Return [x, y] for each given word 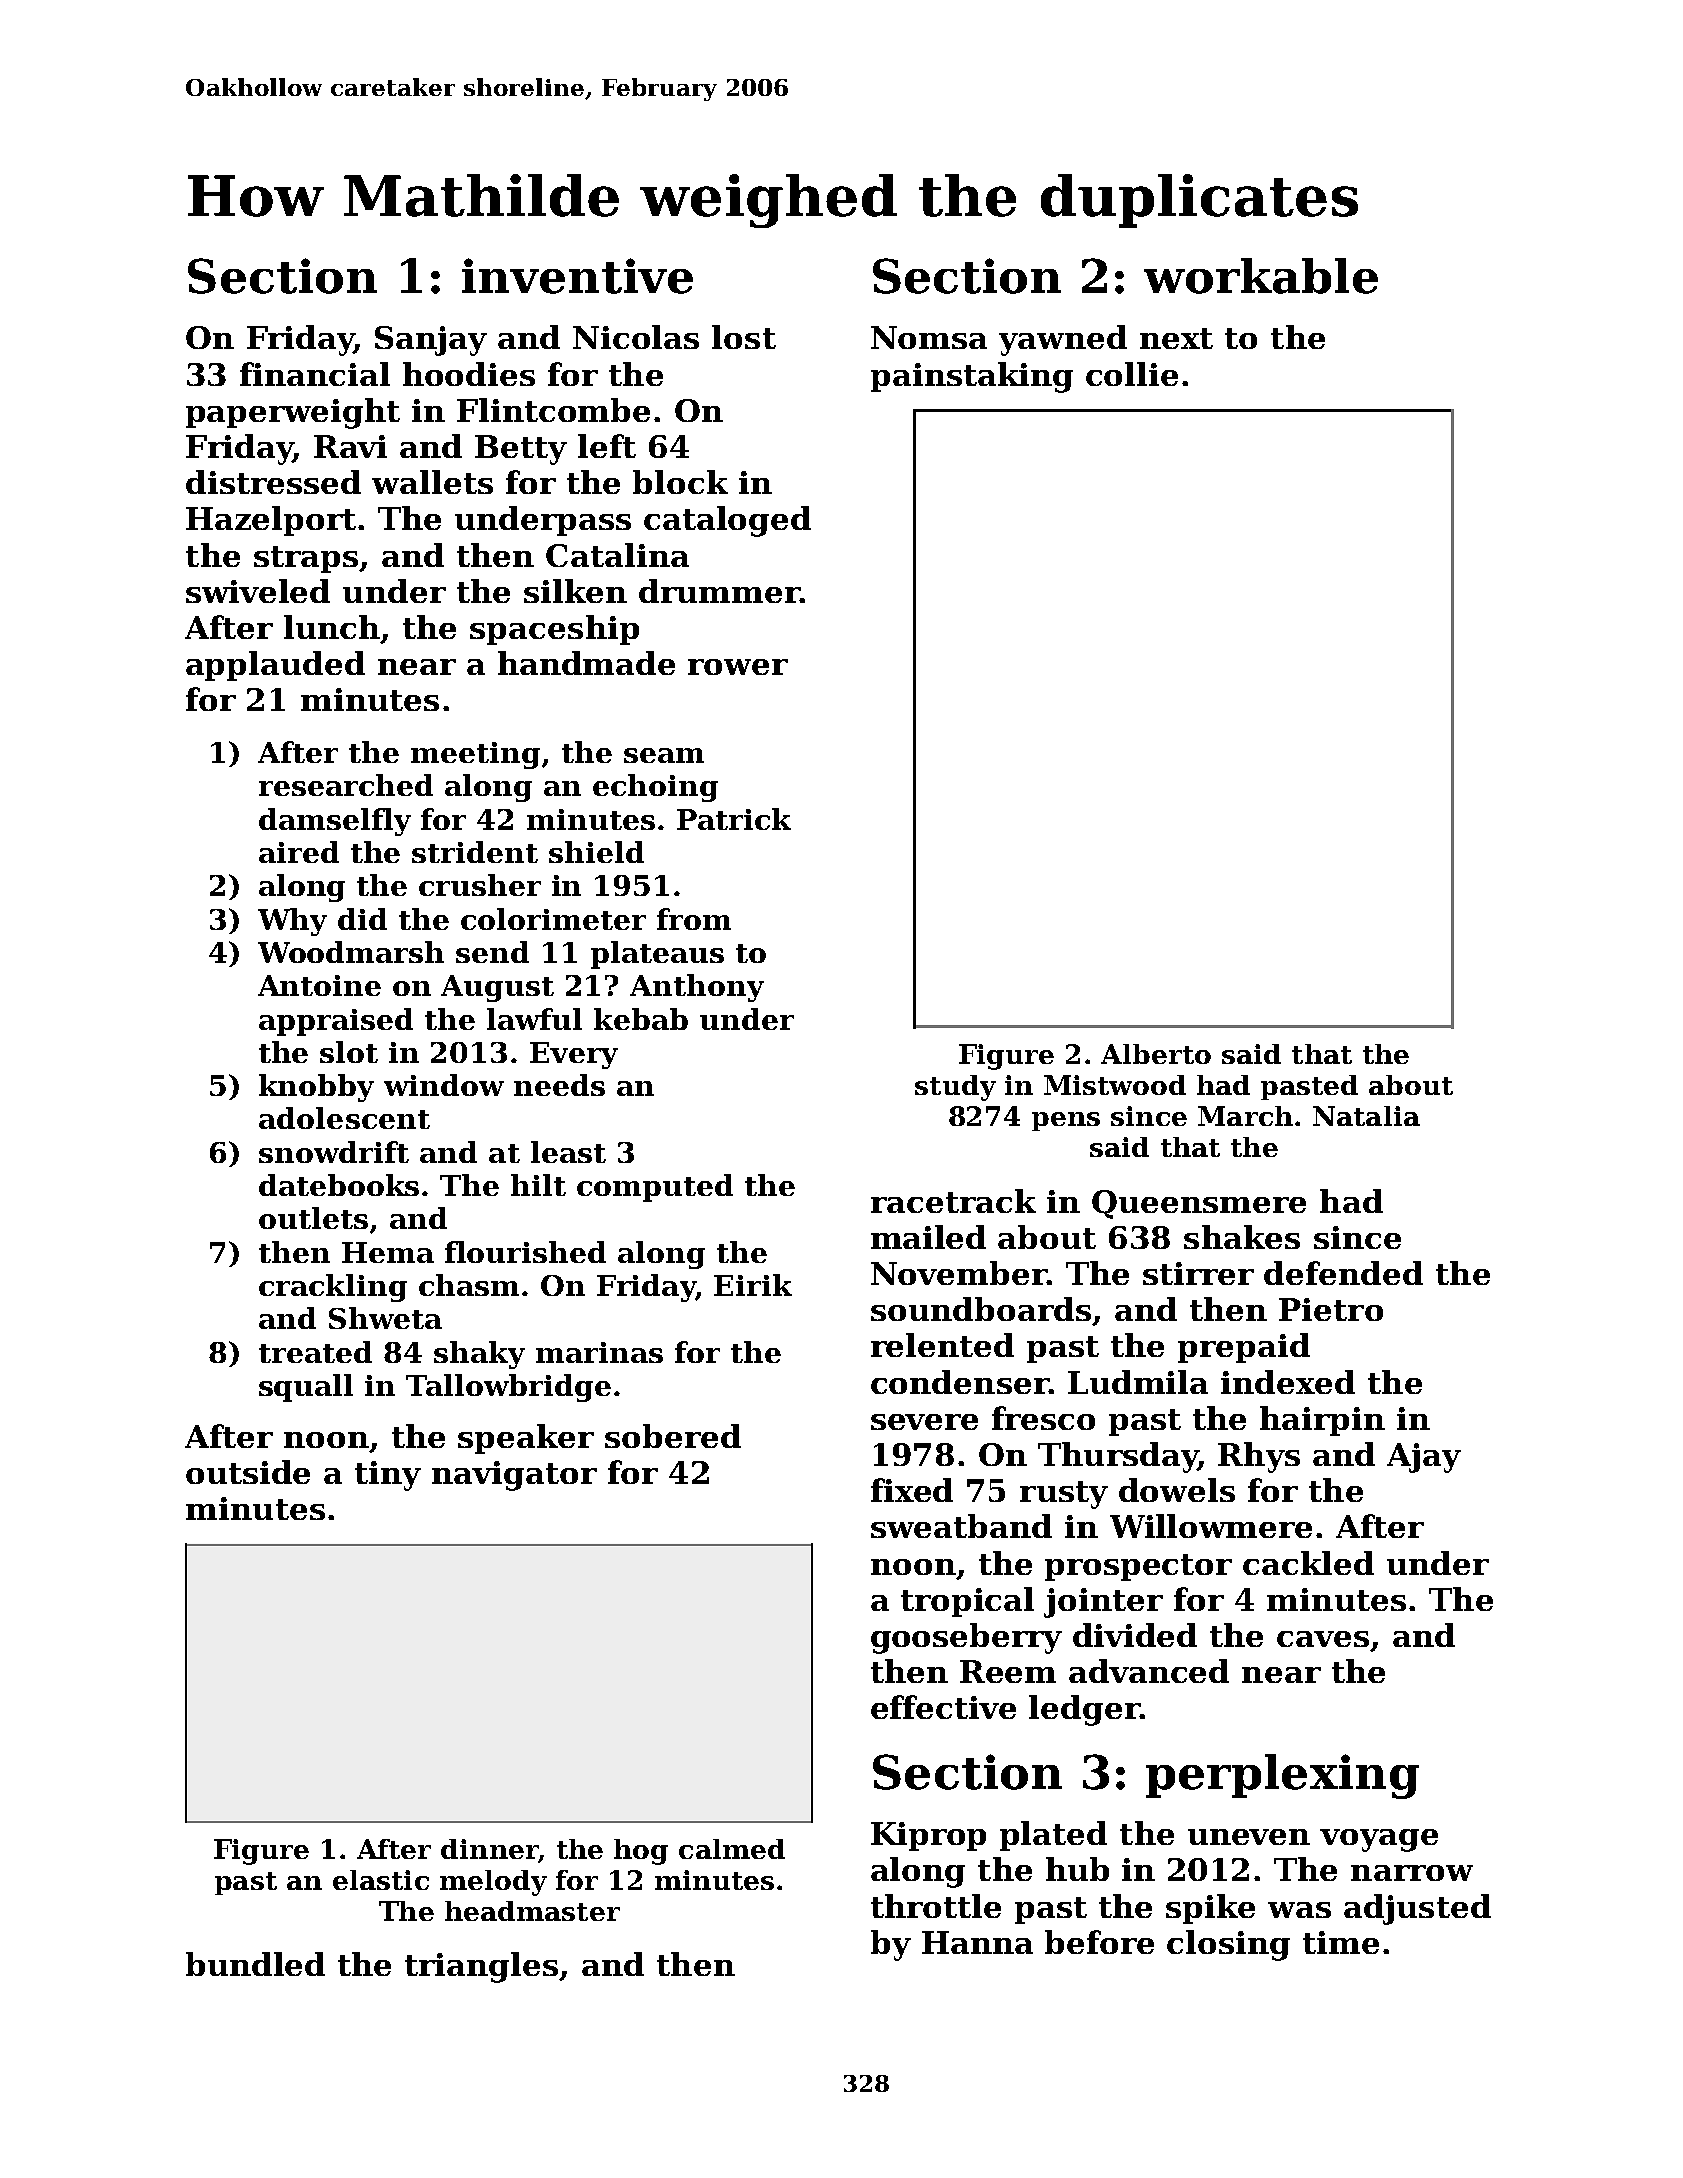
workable [1261, 276]
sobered [673, 1436]
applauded [275, 666]
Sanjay [431, 341]
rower [738, 667]
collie [1132, 374]
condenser [960, 1382]
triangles [481, 1967]
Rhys [1259, 1457]
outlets [313, 1218]
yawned [1063, 340]
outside [248, 1472]
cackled [1308, 1563]
